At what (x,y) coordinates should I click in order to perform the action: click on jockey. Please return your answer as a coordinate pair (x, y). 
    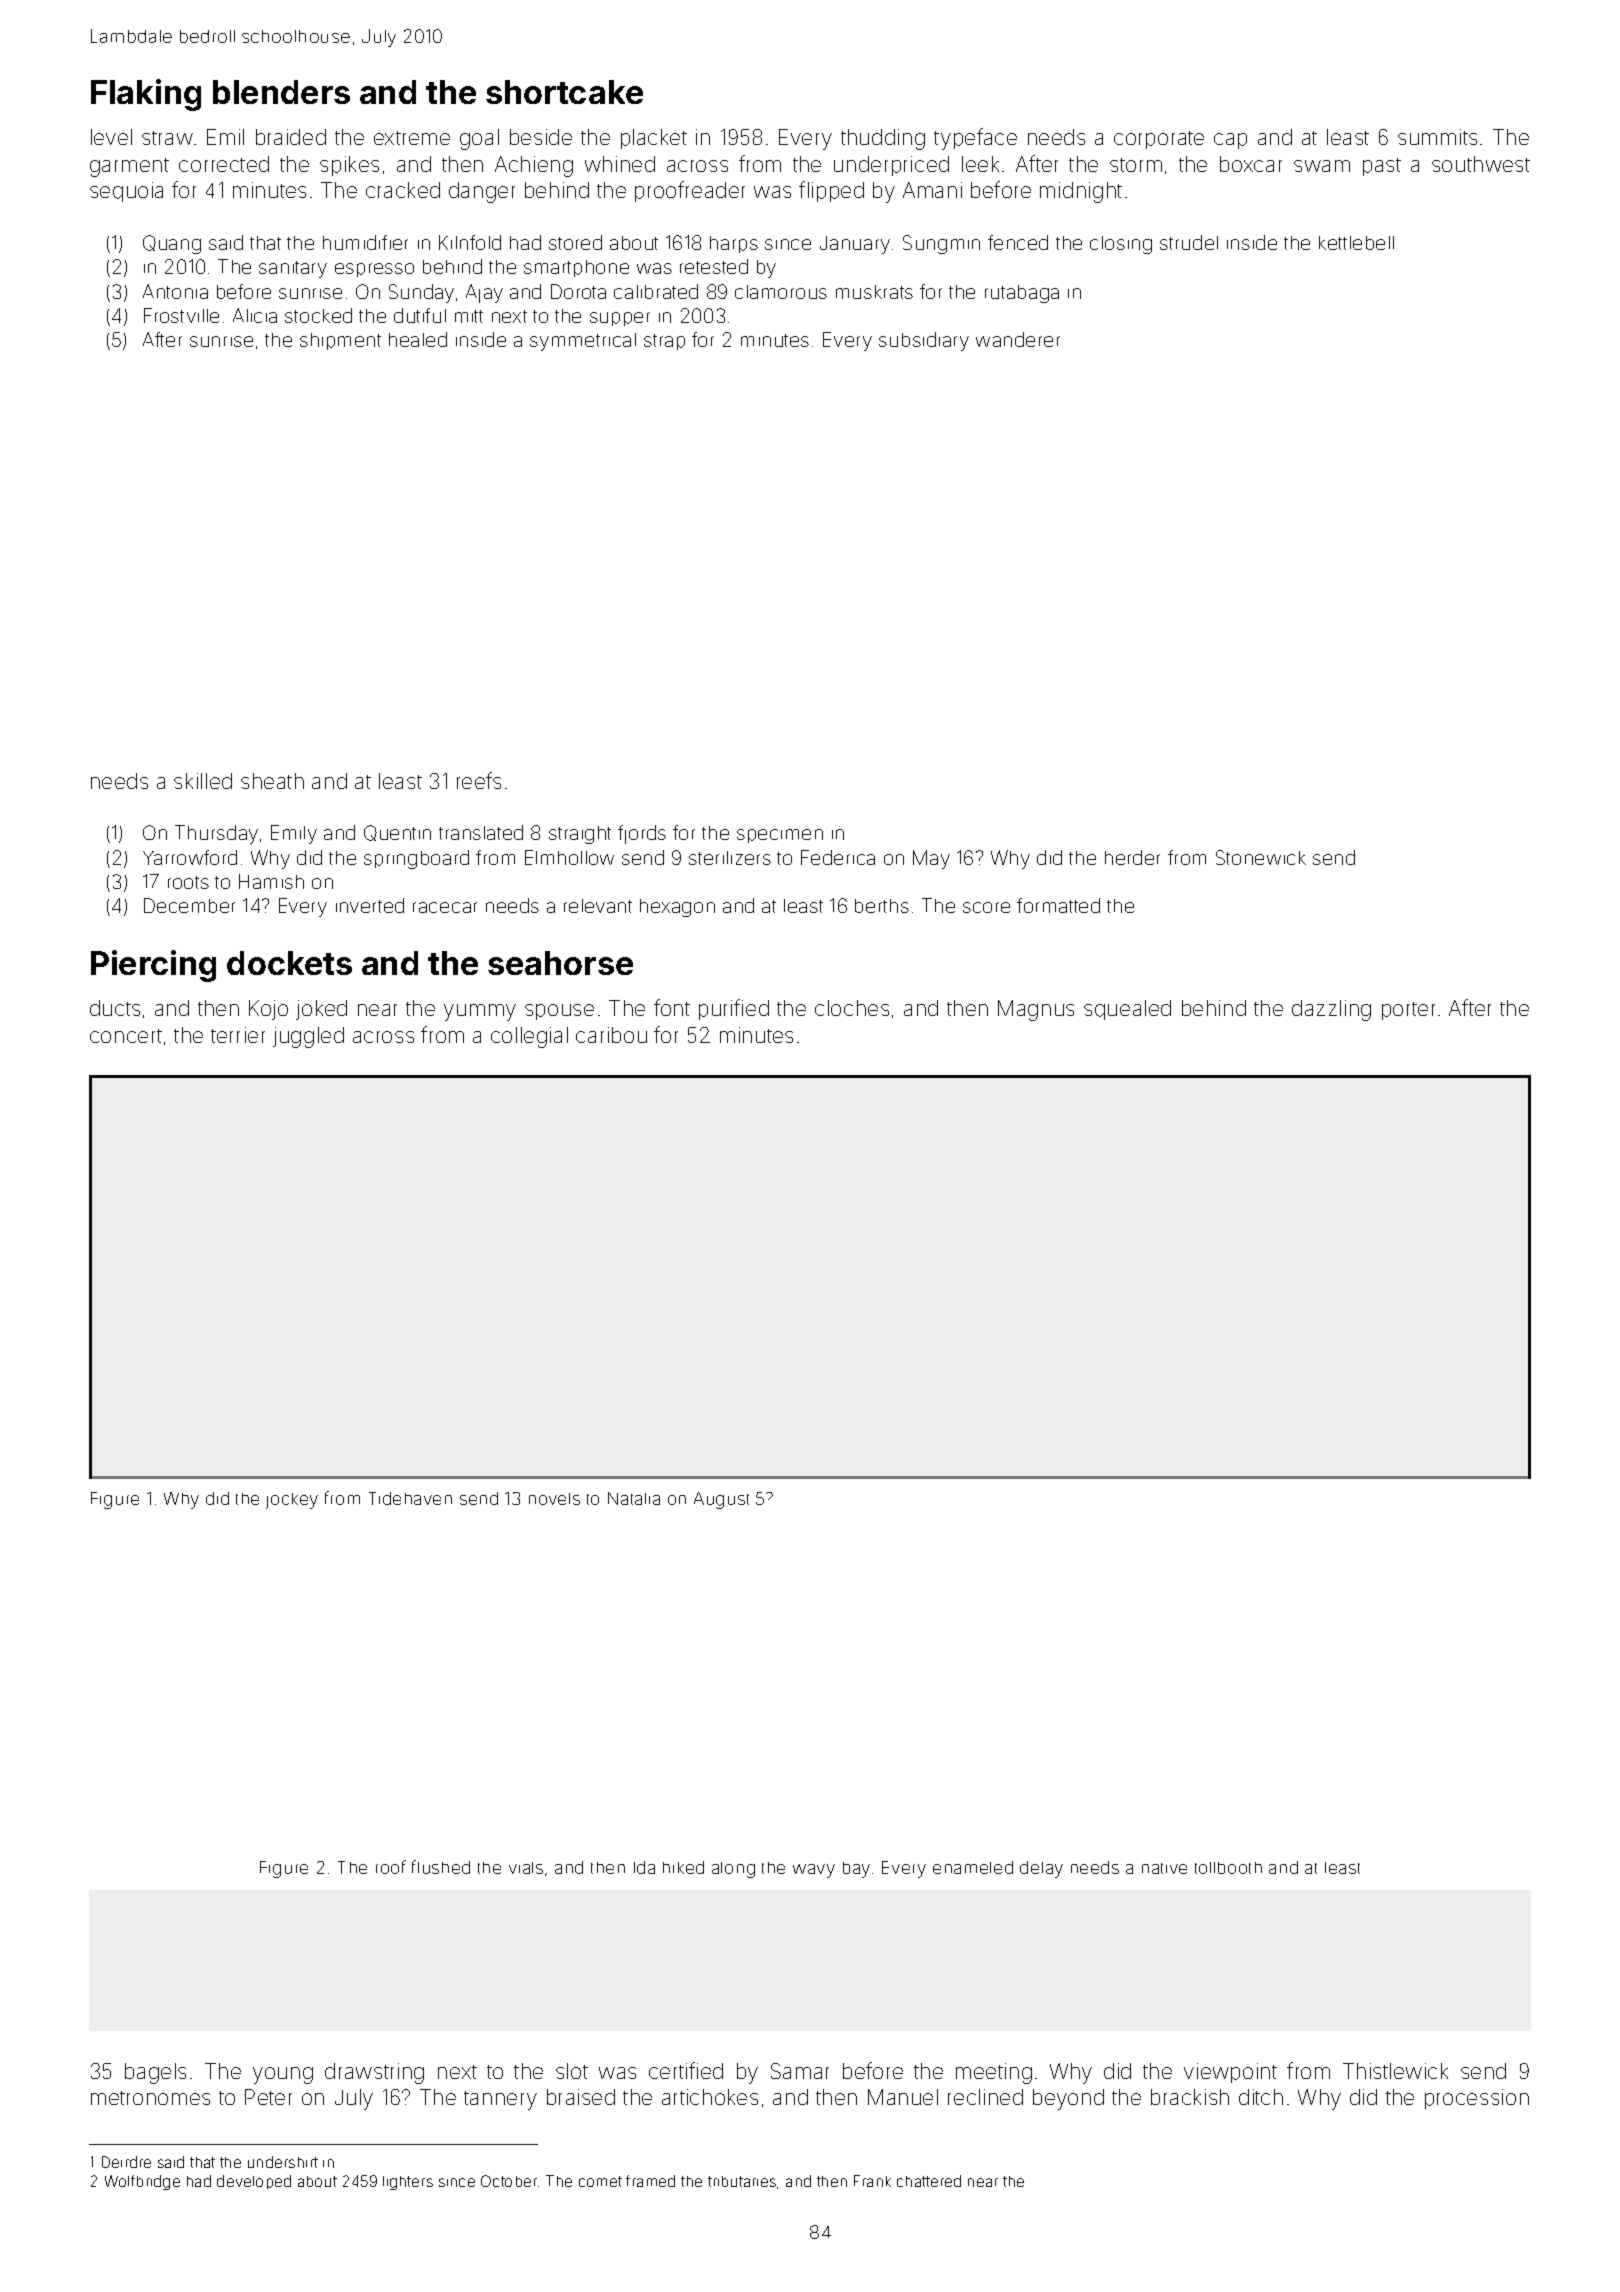
    Looking at the image, I should click on (292, 1501).
